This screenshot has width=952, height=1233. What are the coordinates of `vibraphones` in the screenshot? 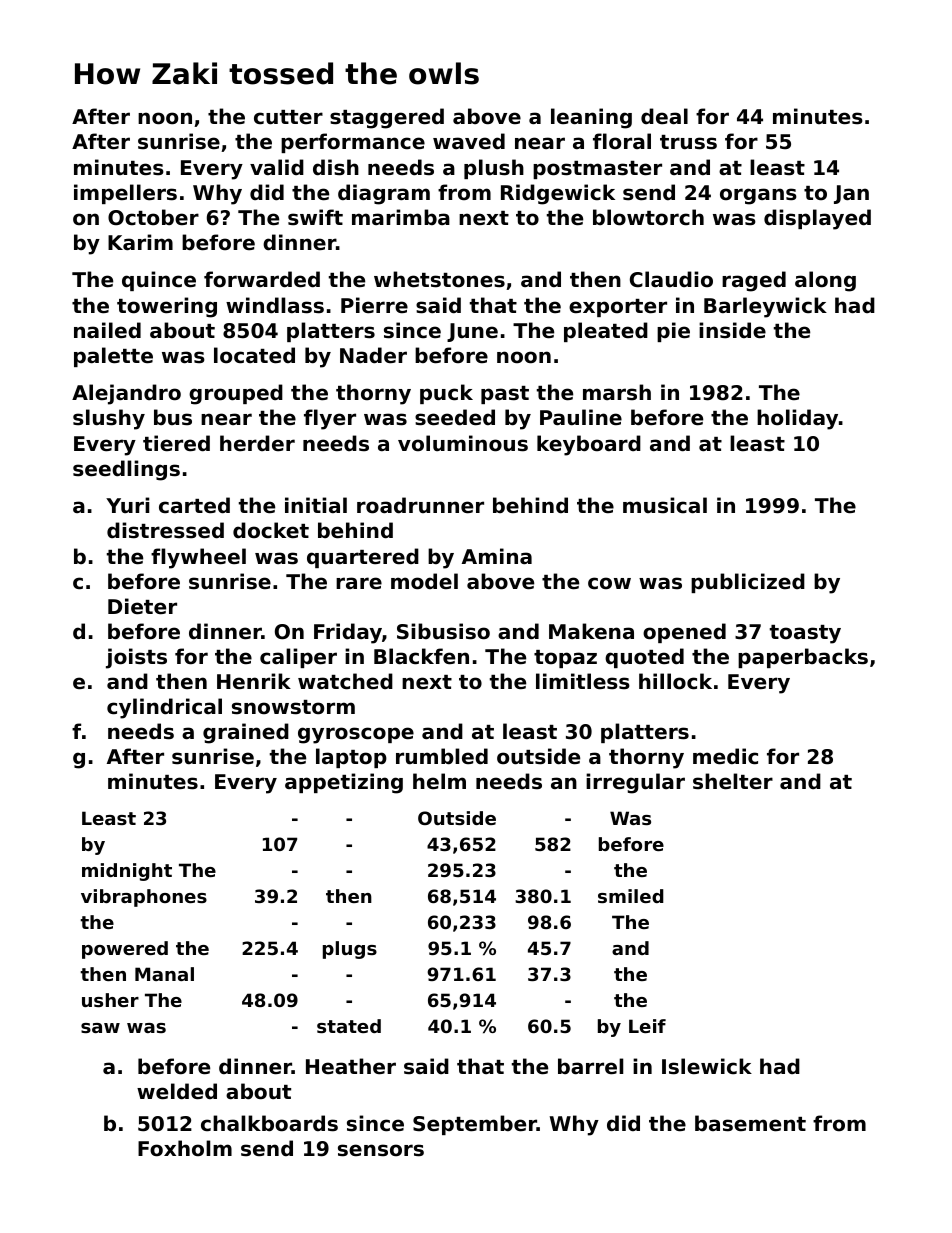 It's located at (144, 898).
